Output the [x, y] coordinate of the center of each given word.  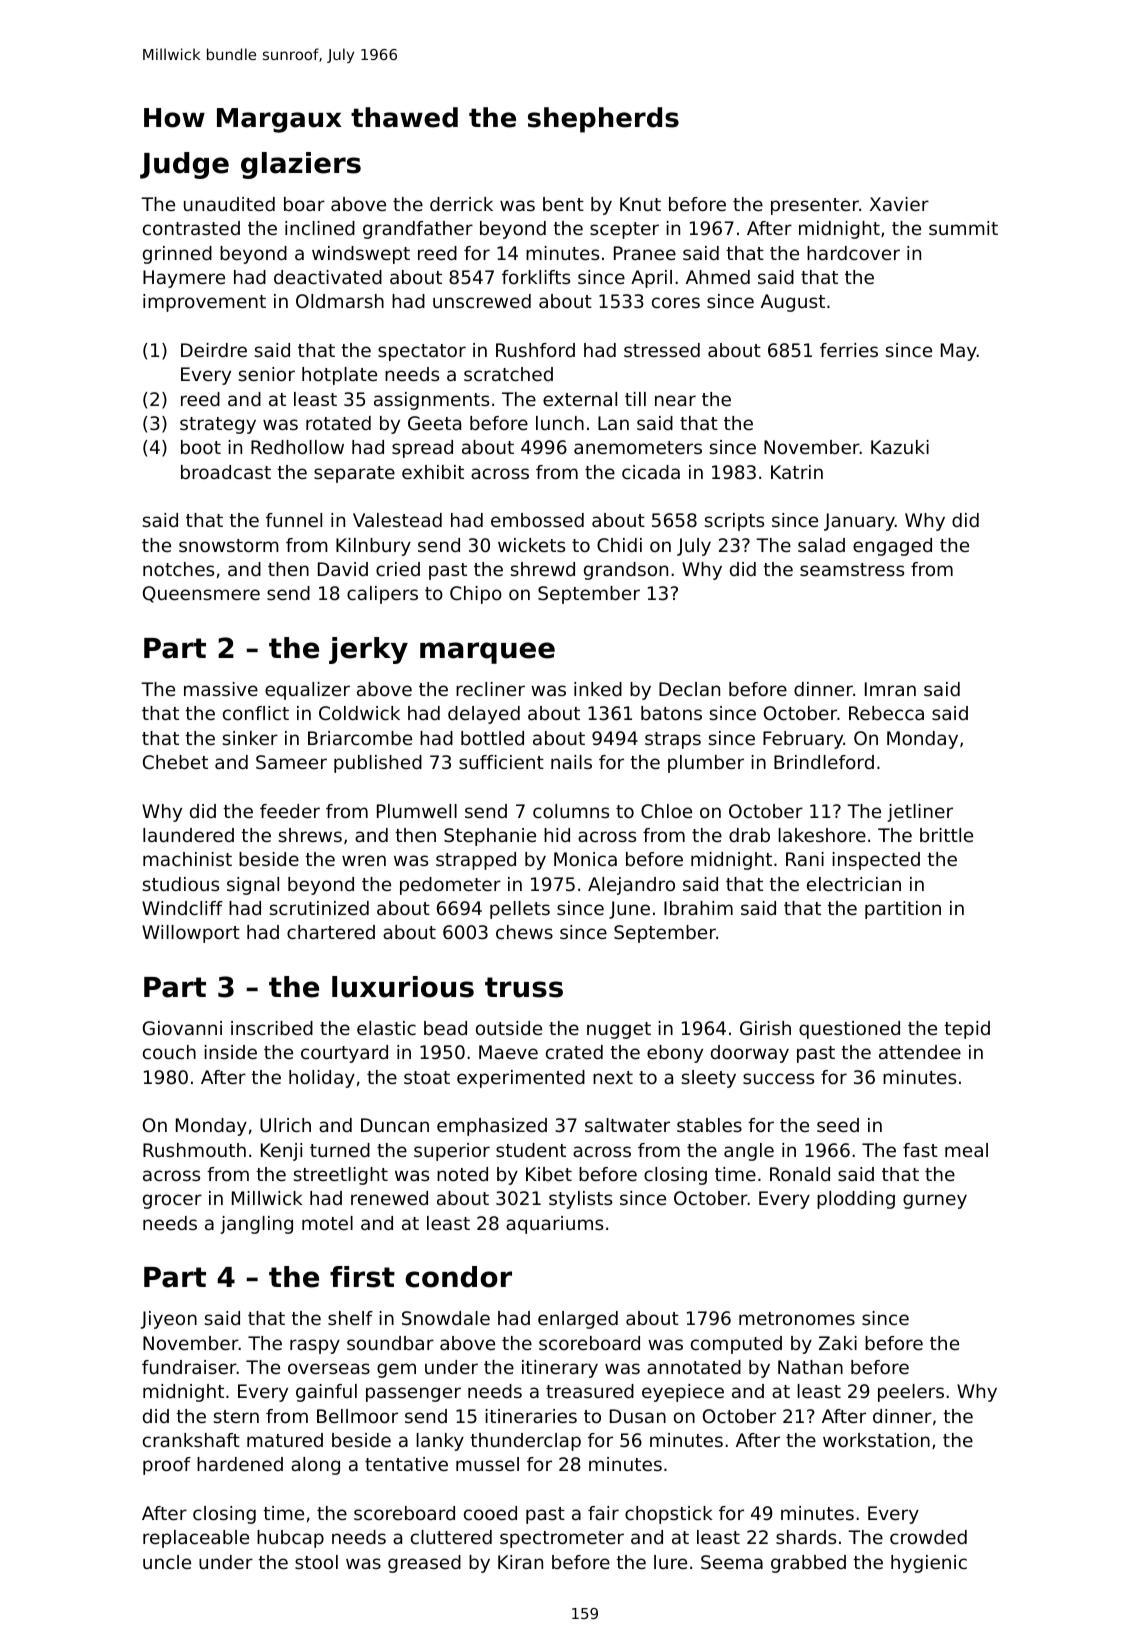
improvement [204, 303]
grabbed [808, 1564]
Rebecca [886, 713]
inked [598, 689]
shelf [350, 1318]
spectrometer [562, 1539]
